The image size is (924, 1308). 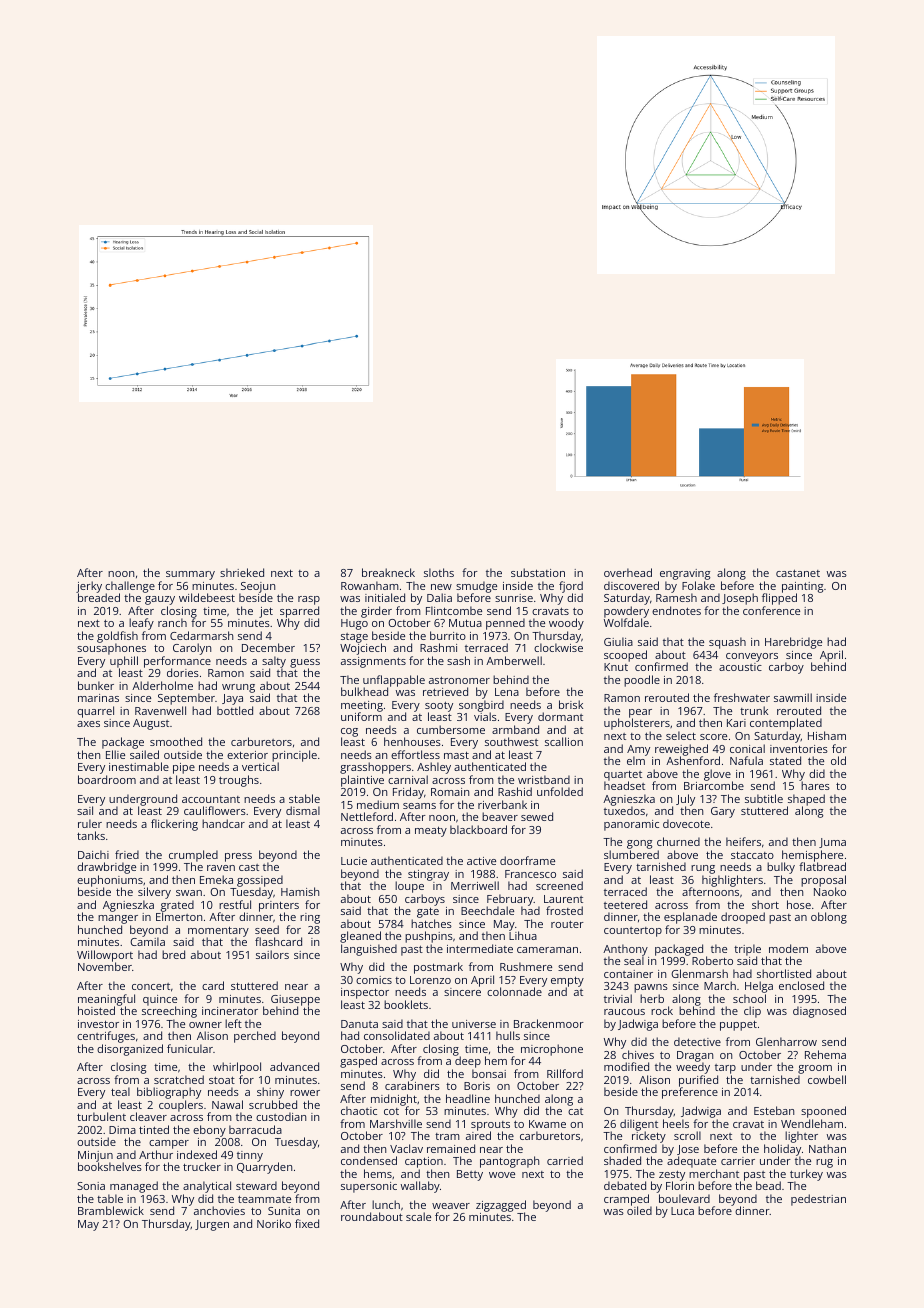 I want to click on euphoniums, so click(x=110, y=881).
